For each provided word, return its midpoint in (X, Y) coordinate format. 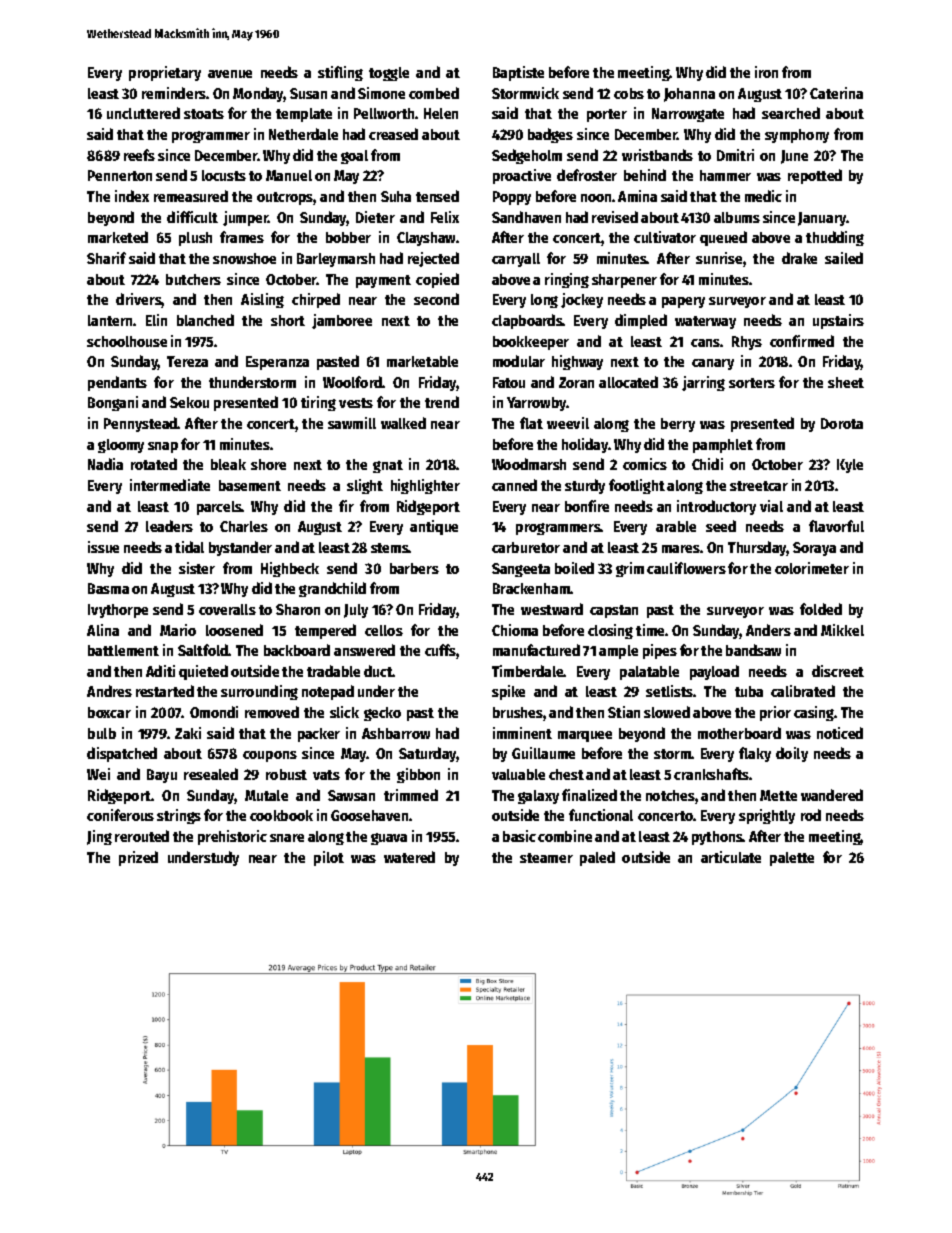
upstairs (838, 321)
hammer (725, 175)
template (304, 115)
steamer (546, 858)
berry (678, 425)
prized (138, 858)
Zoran (576, 382)
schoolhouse (127, 341)
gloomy (121, 446)
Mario (178, 630)
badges (550, 135)
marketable (422, 361)
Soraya (814, 549)
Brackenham (531, 588)
